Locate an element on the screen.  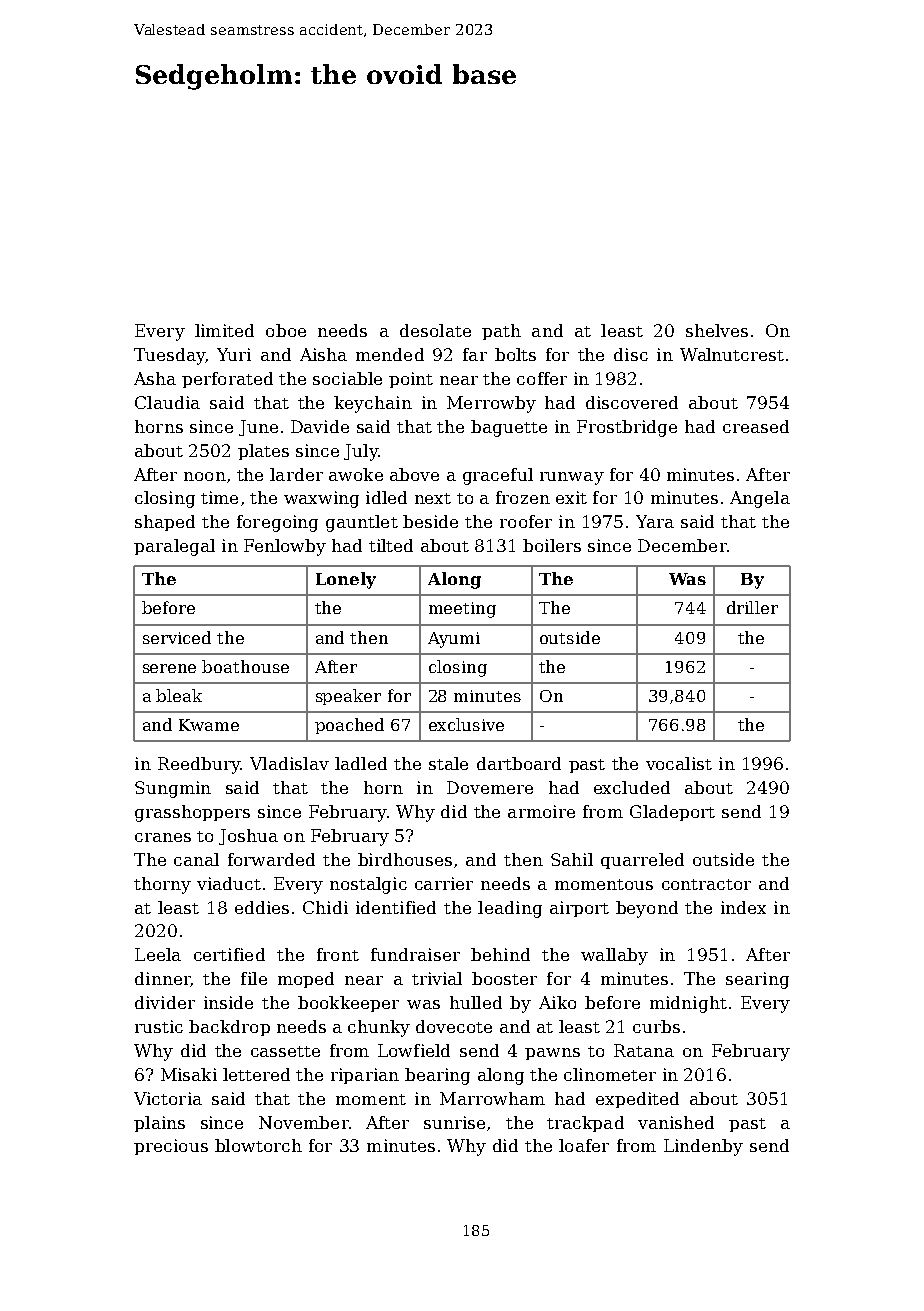
Tuesday is located at coordinates (169, 356).
